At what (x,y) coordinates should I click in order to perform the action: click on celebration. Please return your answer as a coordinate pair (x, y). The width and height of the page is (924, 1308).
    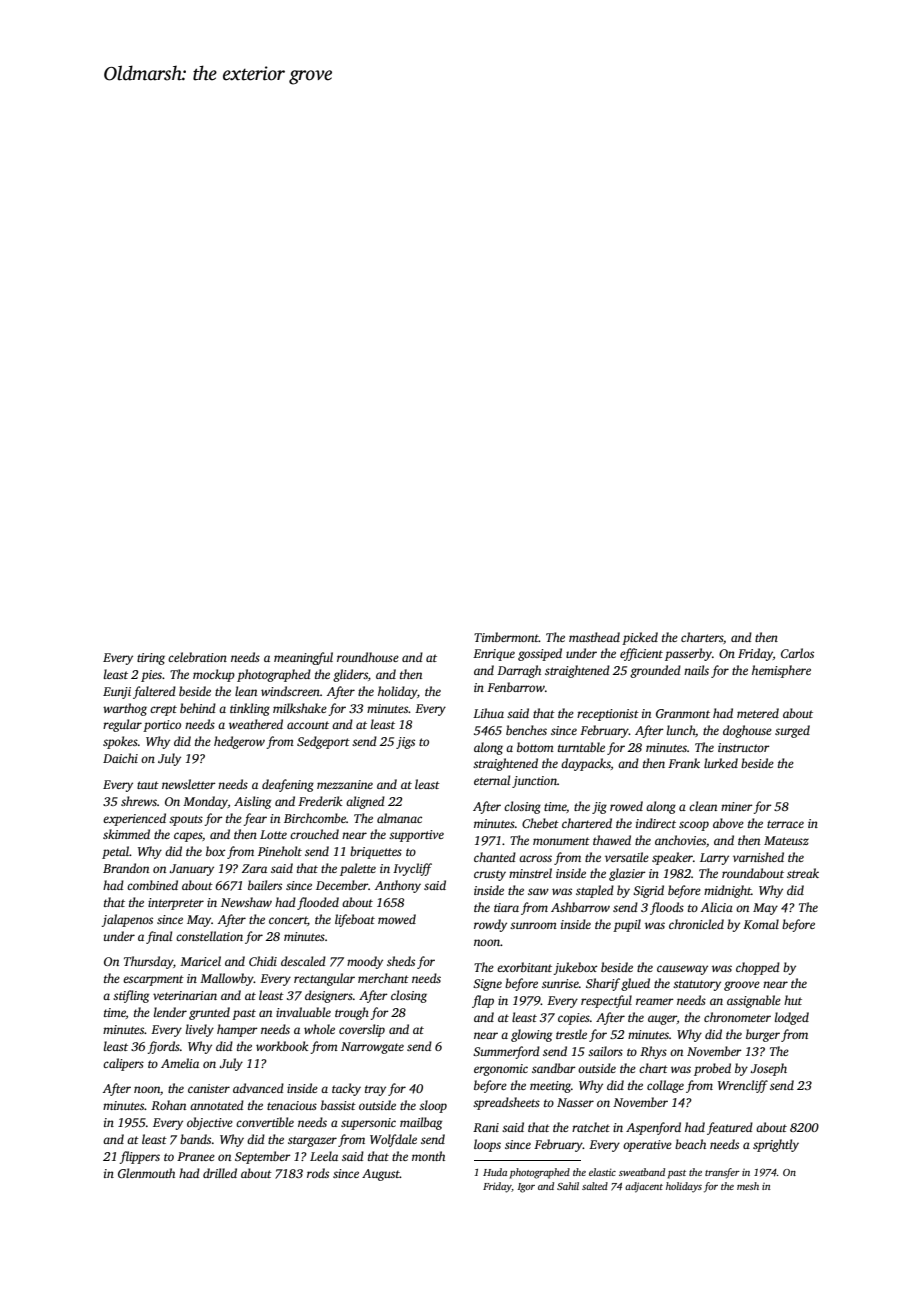
    Looking at the image, I should click on (197, 657).
